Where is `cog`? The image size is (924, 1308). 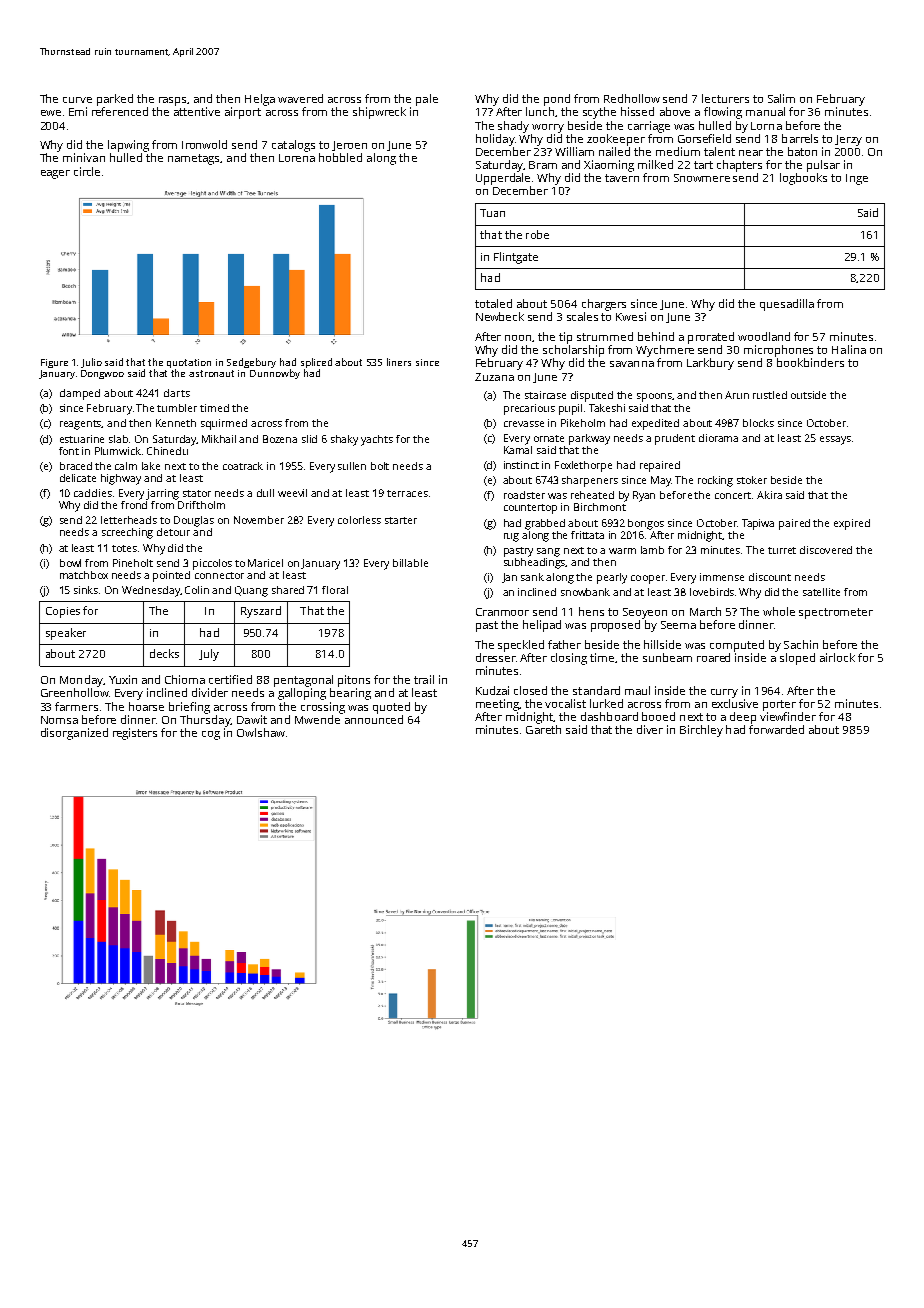 cog is located at coordinates (211, 735).
